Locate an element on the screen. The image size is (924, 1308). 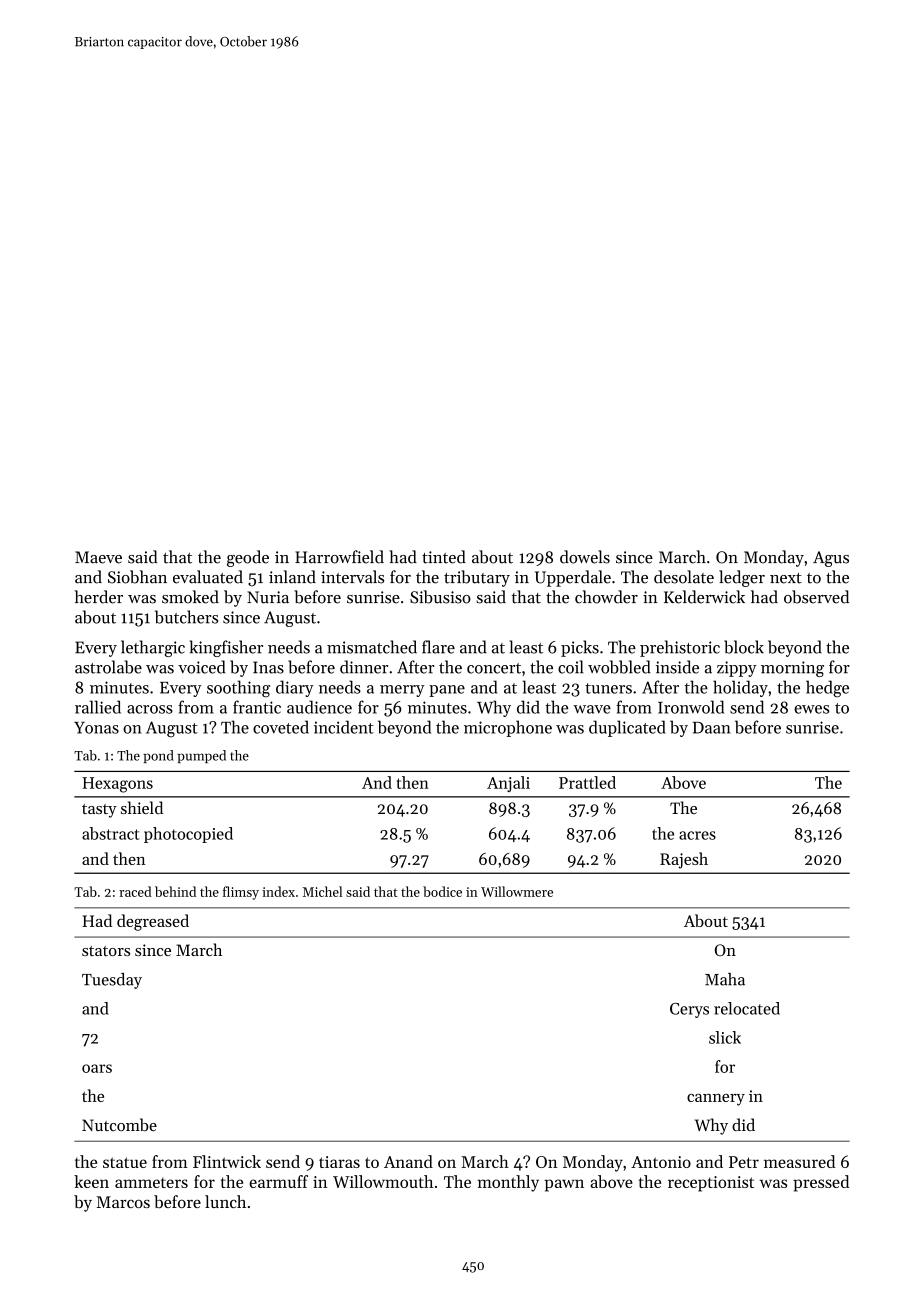
oars is located at coordinates (97, 1068).
